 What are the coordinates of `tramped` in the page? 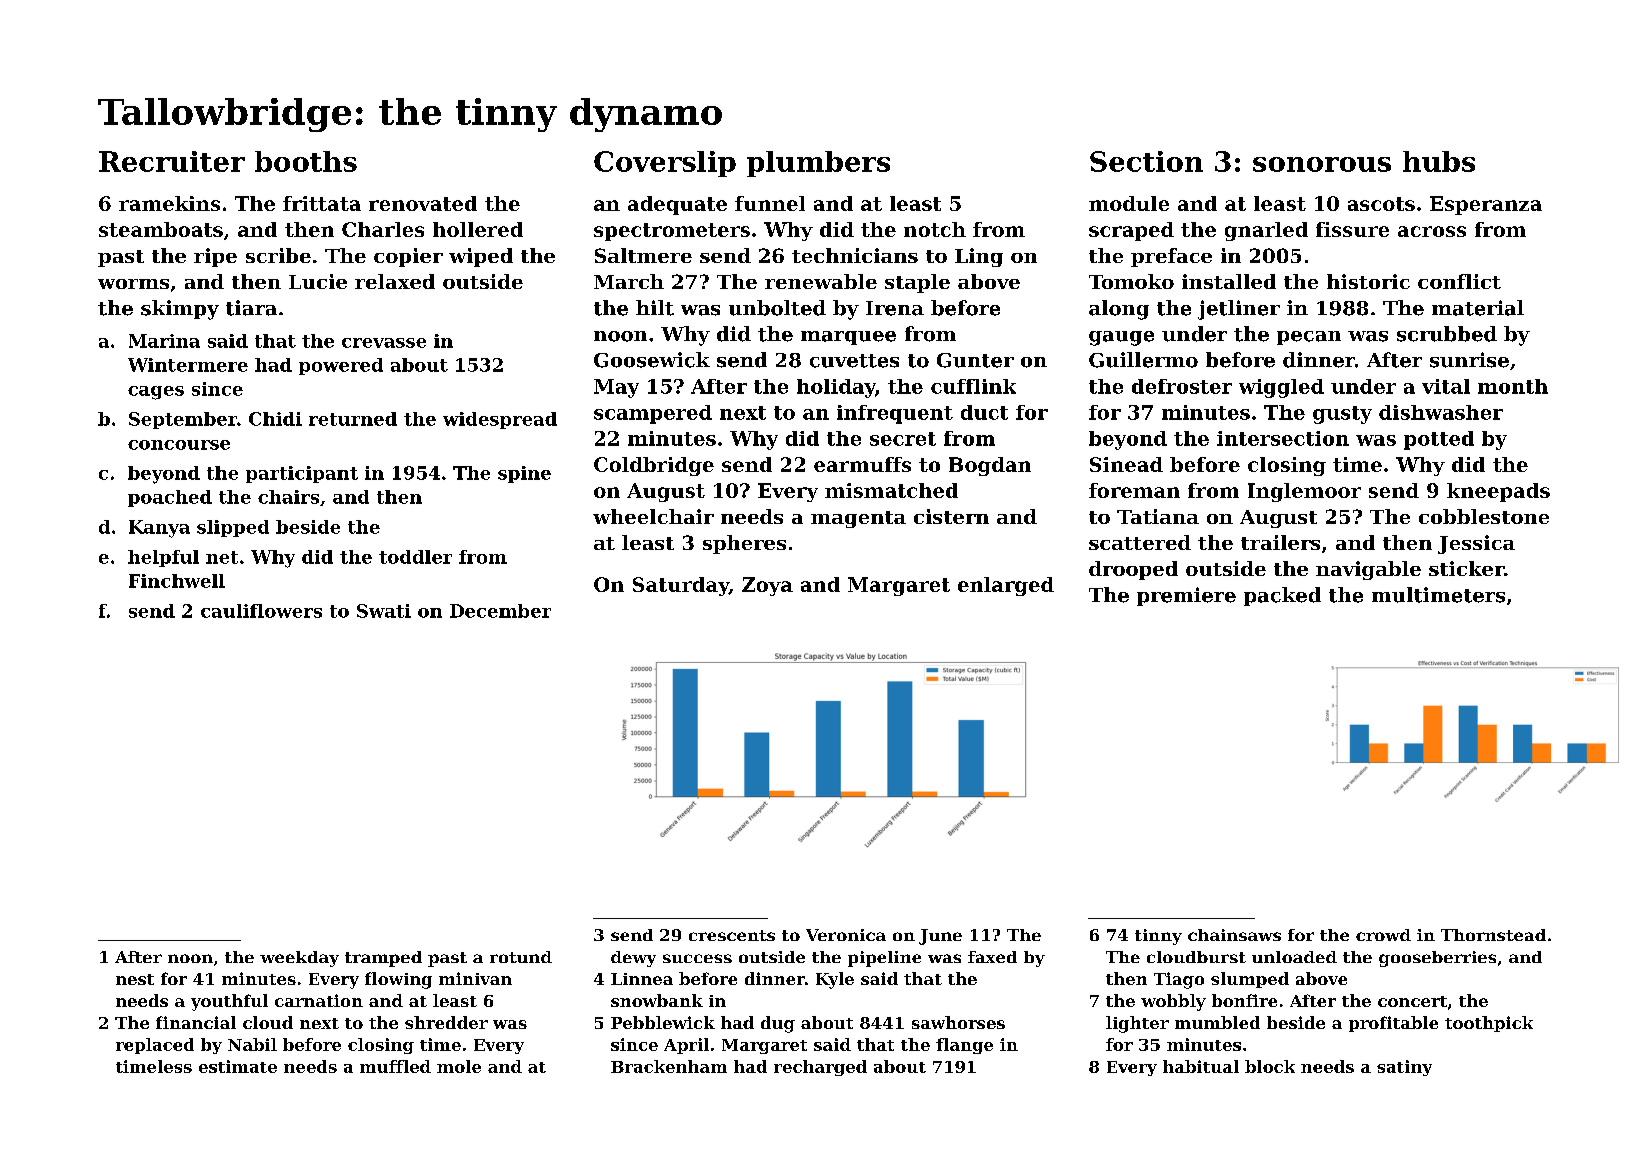 It's located at (383, 959).
